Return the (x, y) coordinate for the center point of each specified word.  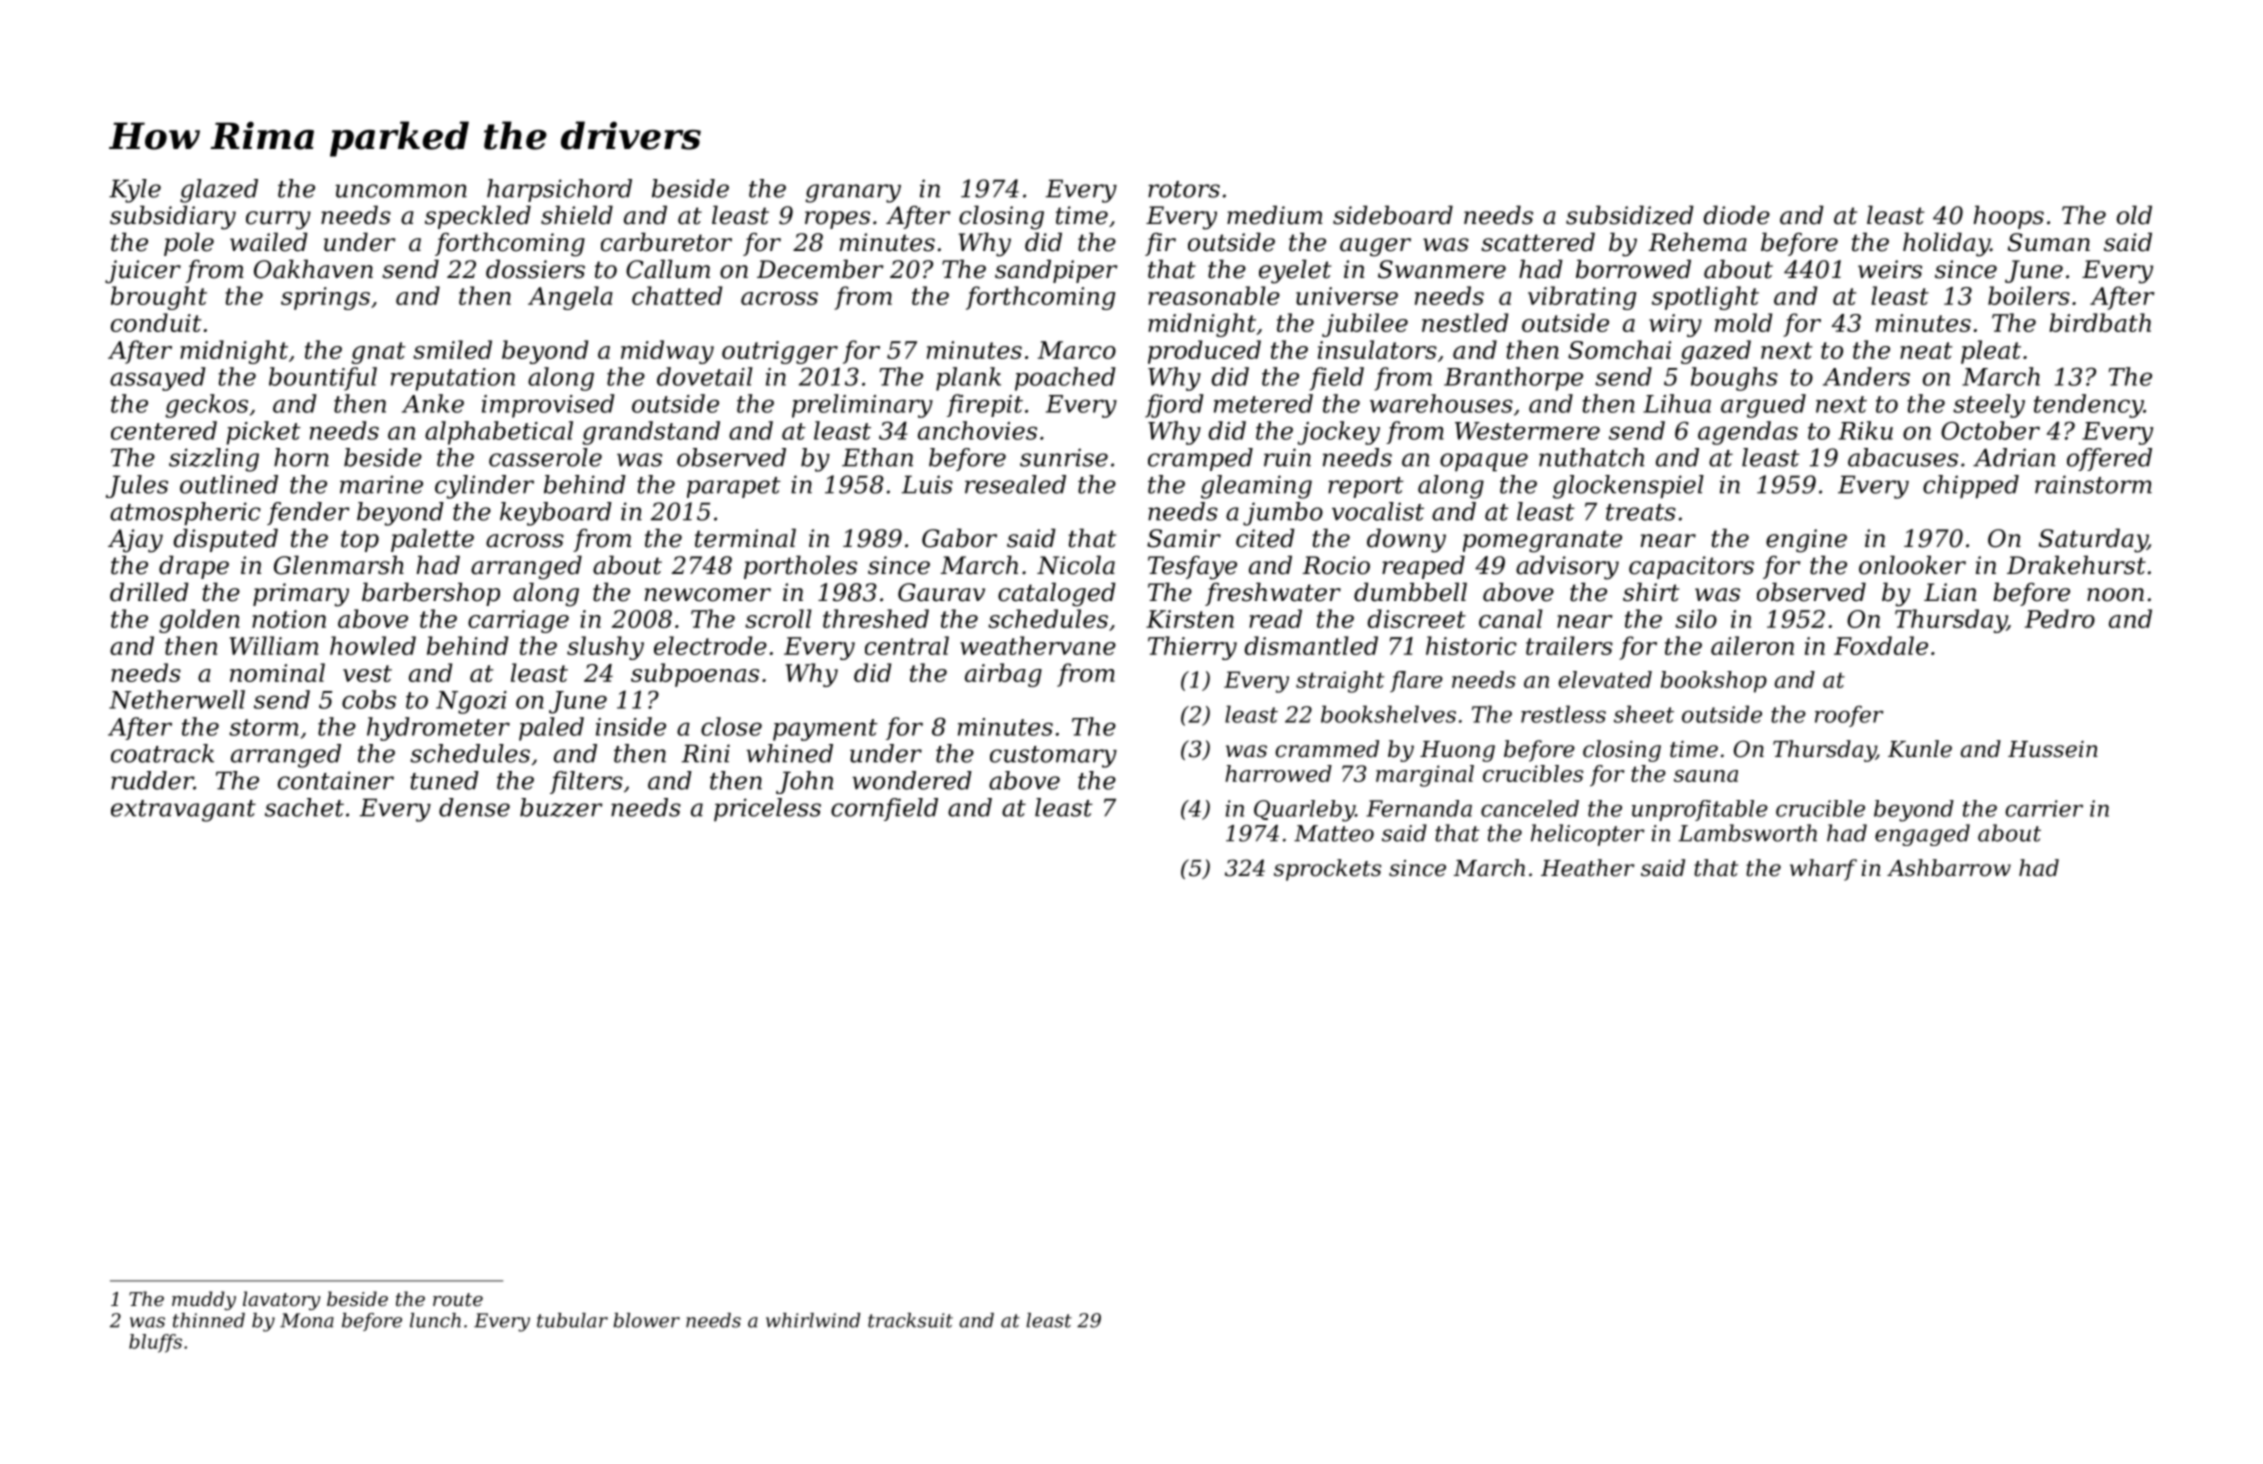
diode (1736, 215)
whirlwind (813, 1320)
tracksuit (910, 1320)
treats (1641, 512)
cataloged (1057, 594)
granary (853, 193)
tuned (444, 780)
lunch (435, 1320)
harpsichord (559, 190)
